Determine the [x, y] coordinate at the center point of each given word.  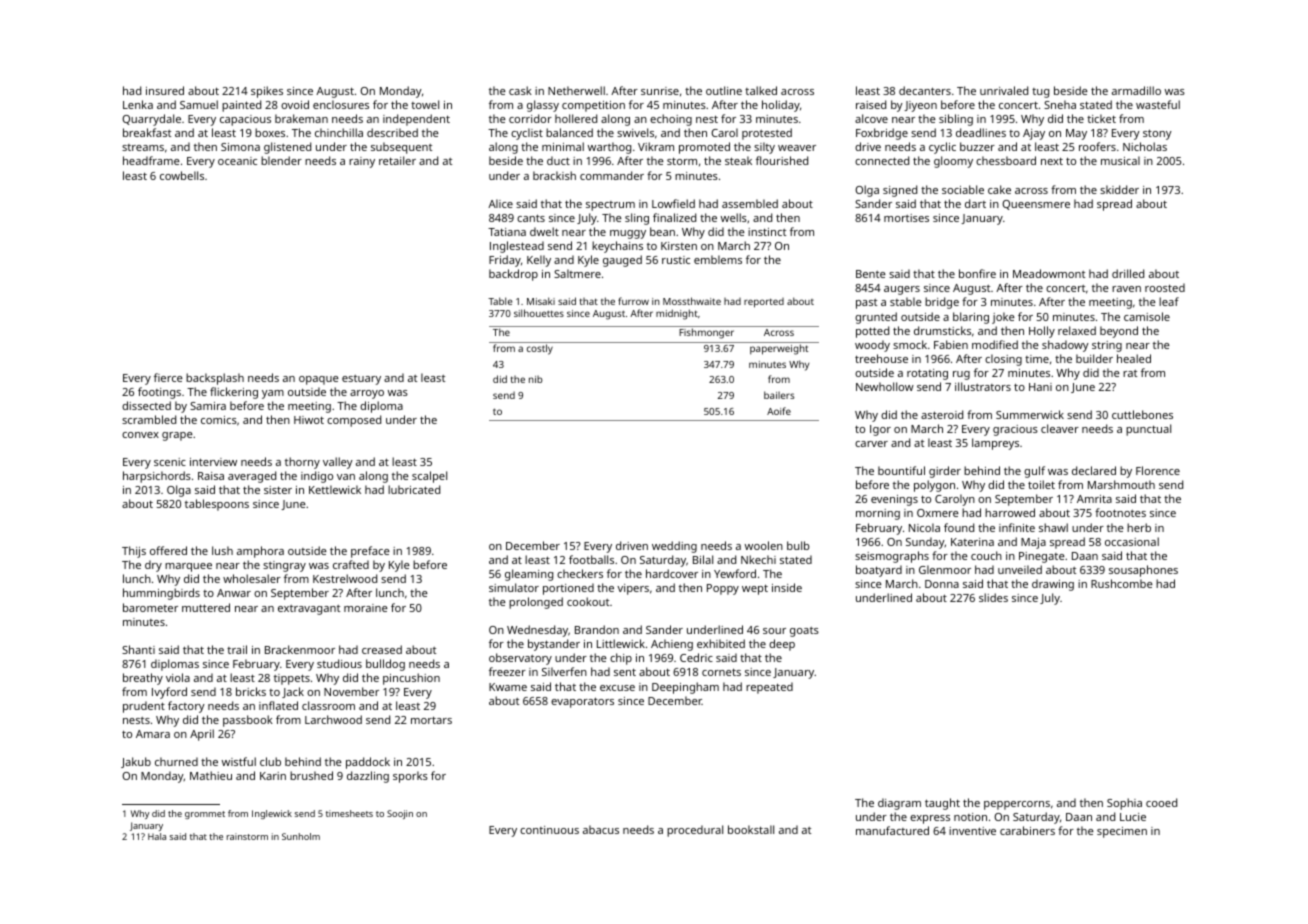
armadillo [1136, 90]
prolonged [536, 603]
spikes [267, 92]
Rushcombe [1122, 583]
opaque [319, 380]
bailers [779, 395]
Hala [157, 836]
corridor [530, 118]
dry [153, 566]
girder [945, 472]
